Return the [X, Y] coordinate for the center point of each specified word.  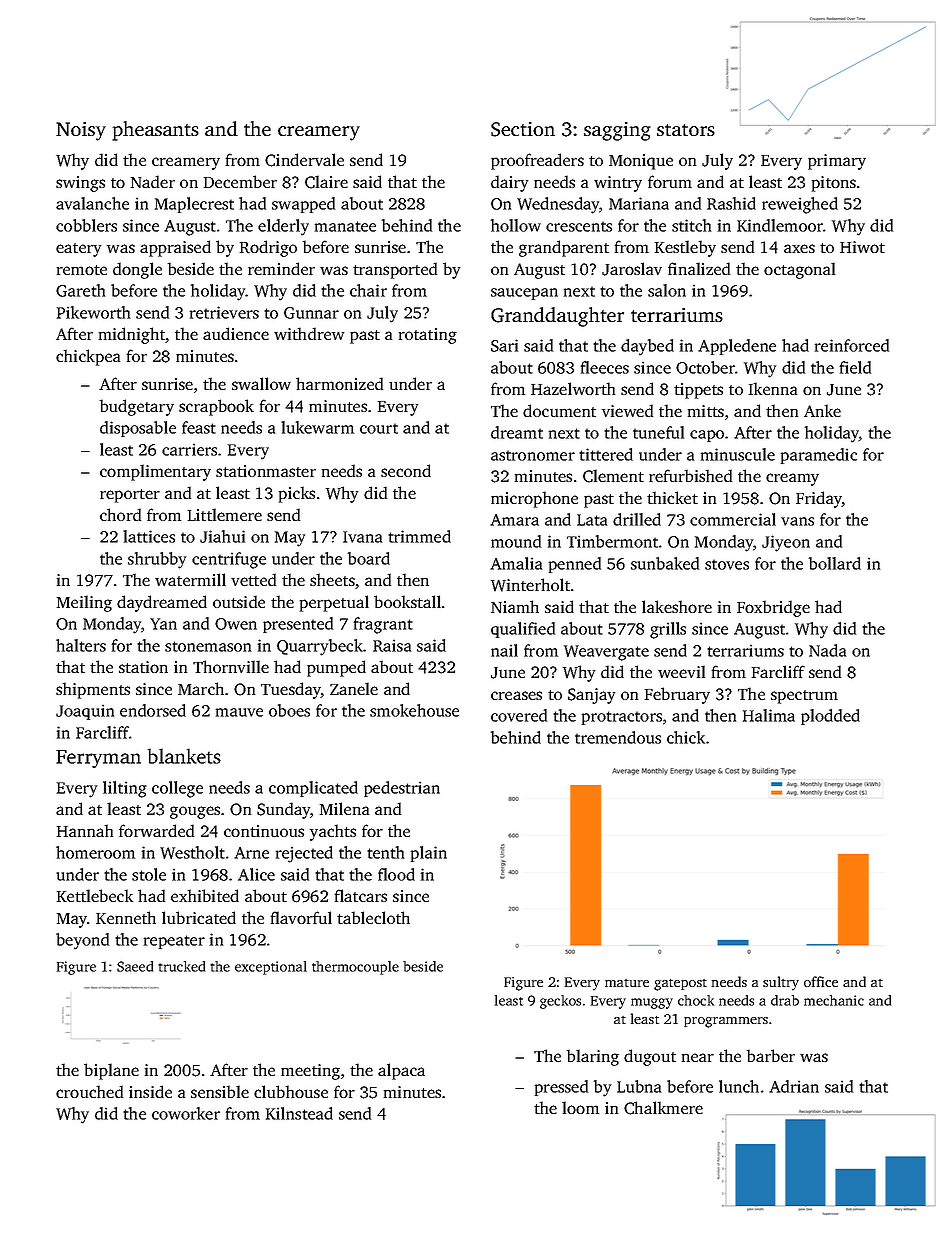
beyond [82, 941]
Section [523, 129]
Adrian [794, 1086]
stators [686, 130]
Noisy [81, 131]
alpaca [401, 1071]
